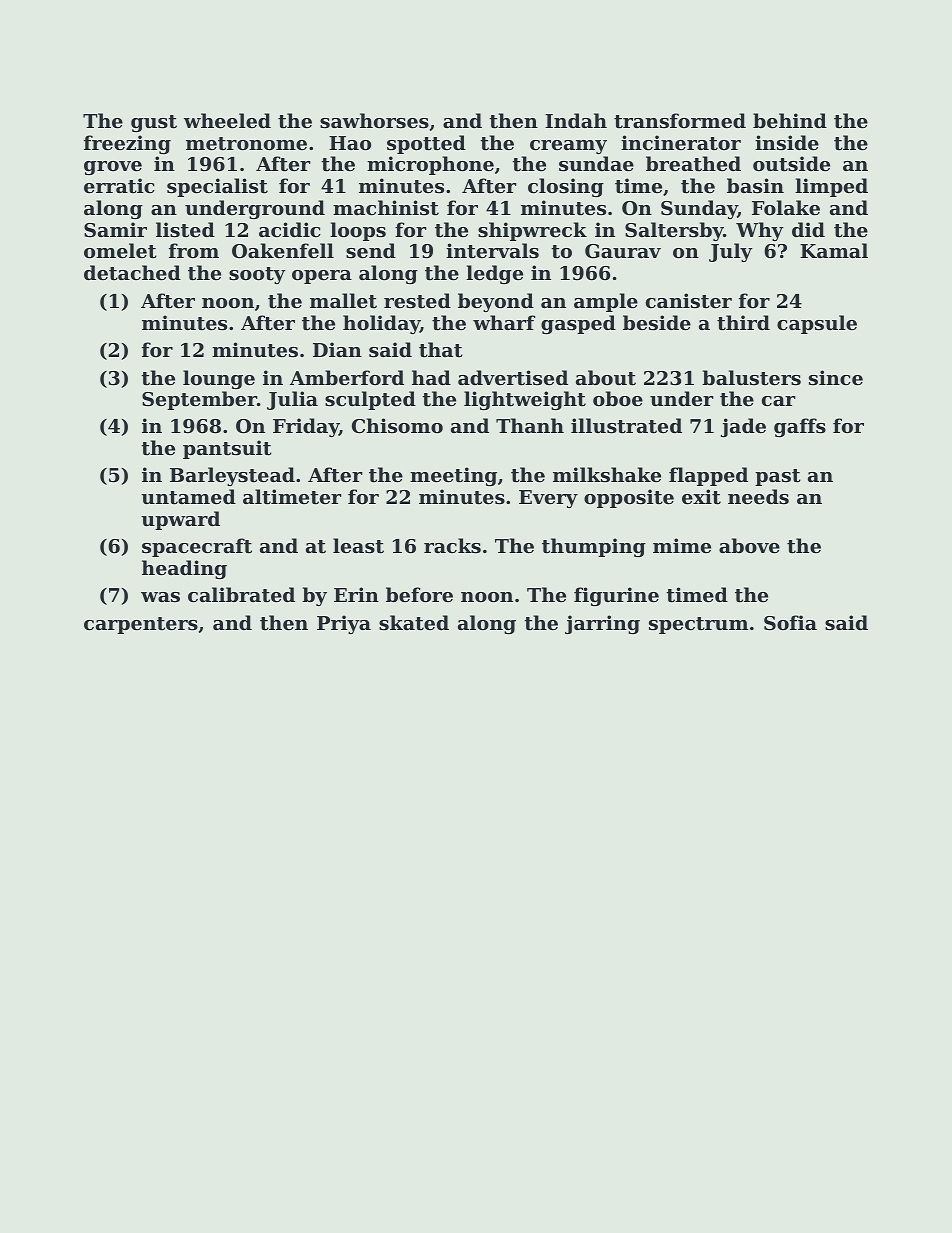 This page has width=952, height=1233. What do you see at coordinates (596, 164) in the page?
I see `sundae` at bounding box center [596, 164].
